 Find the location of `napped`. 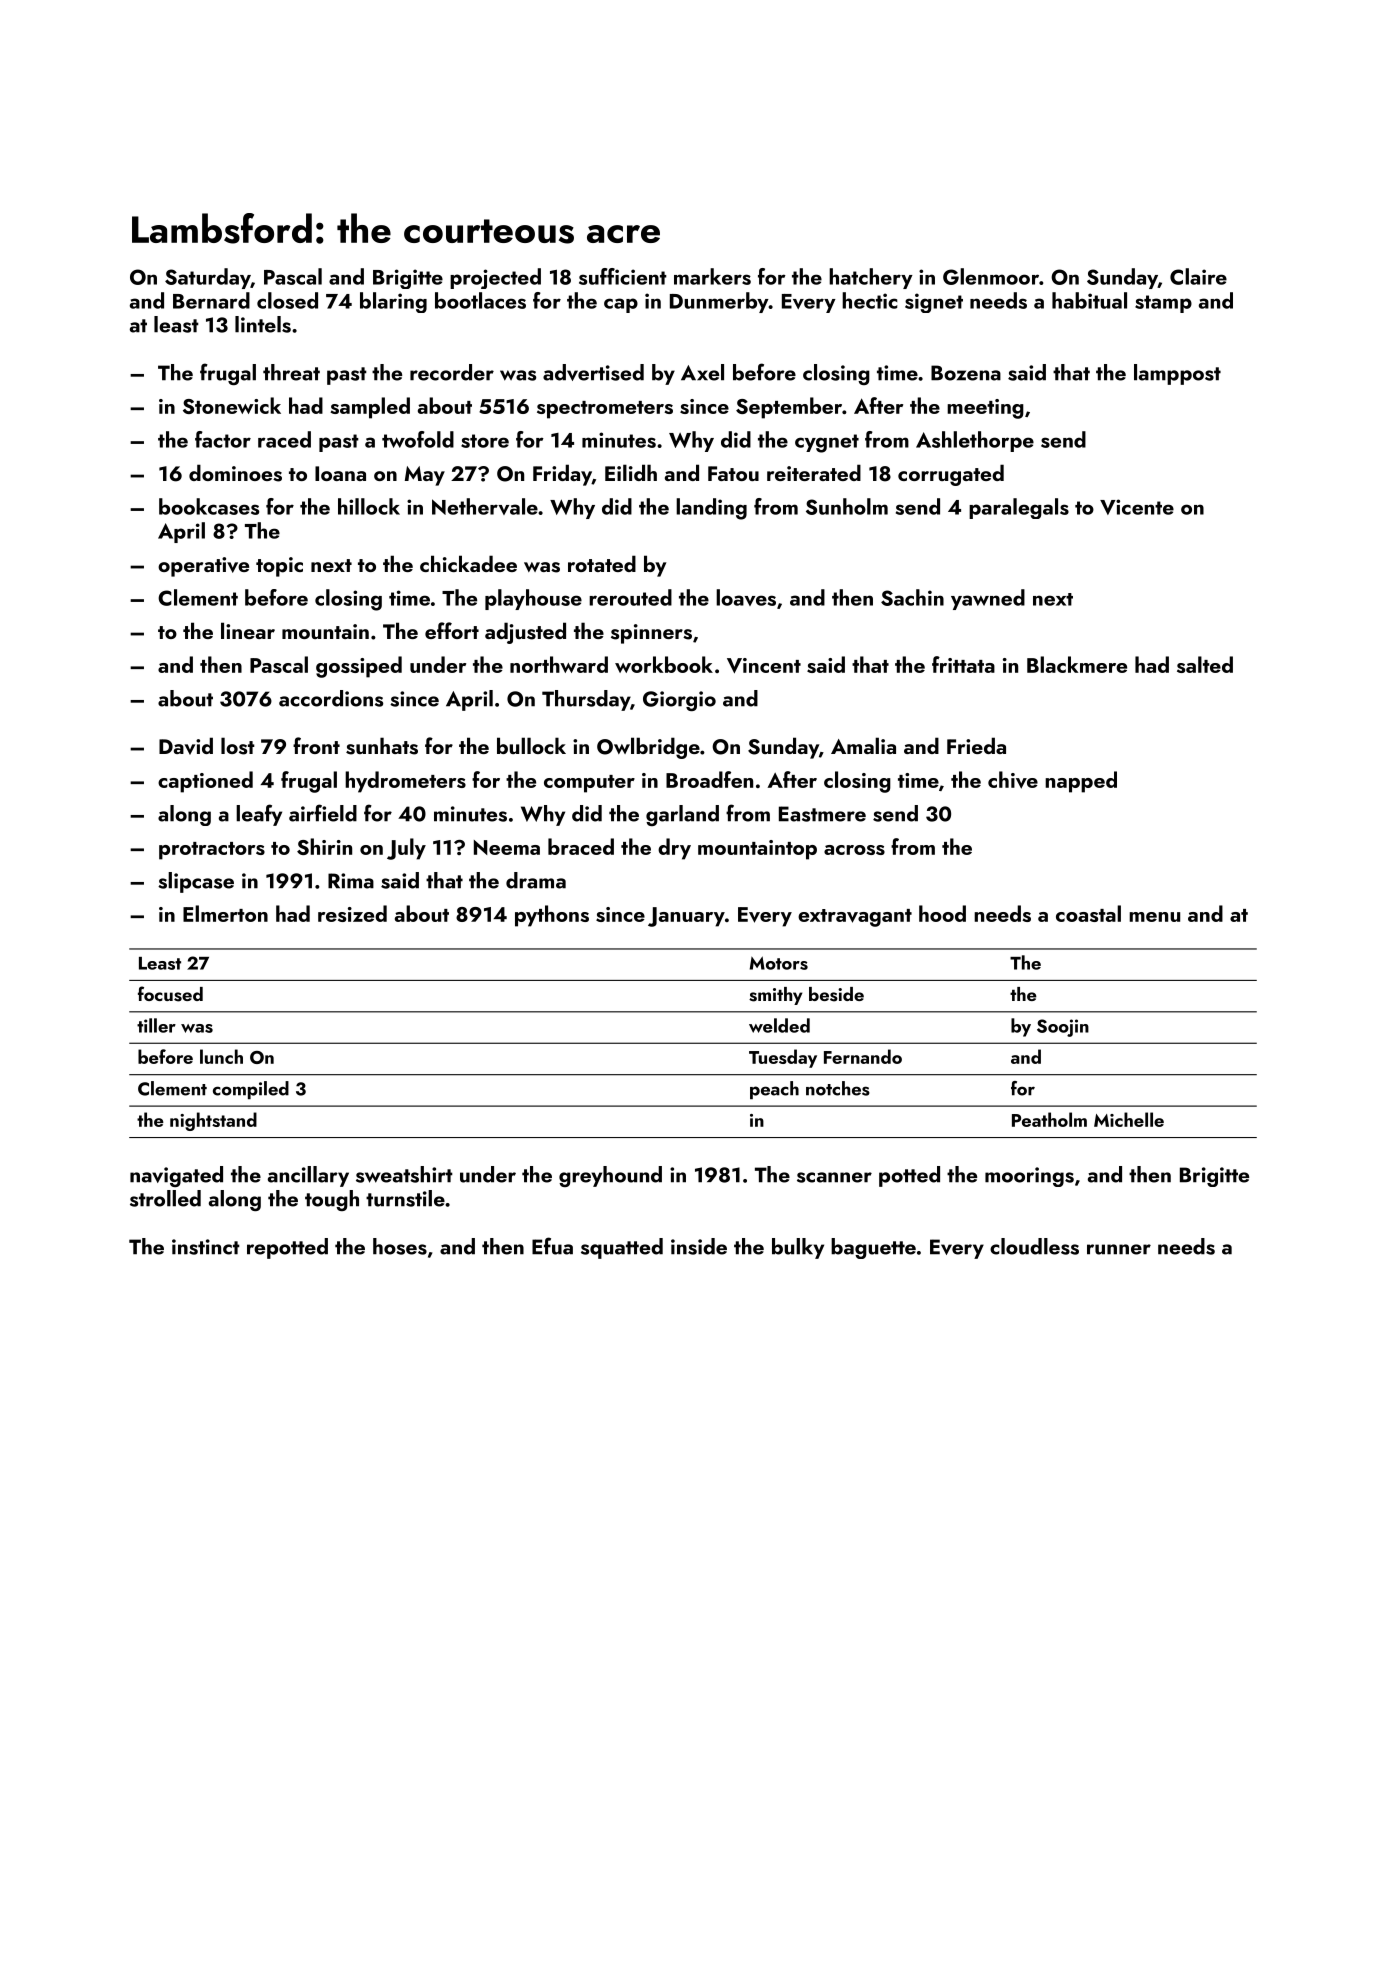

napped is located at coordinates (1081, 782).
